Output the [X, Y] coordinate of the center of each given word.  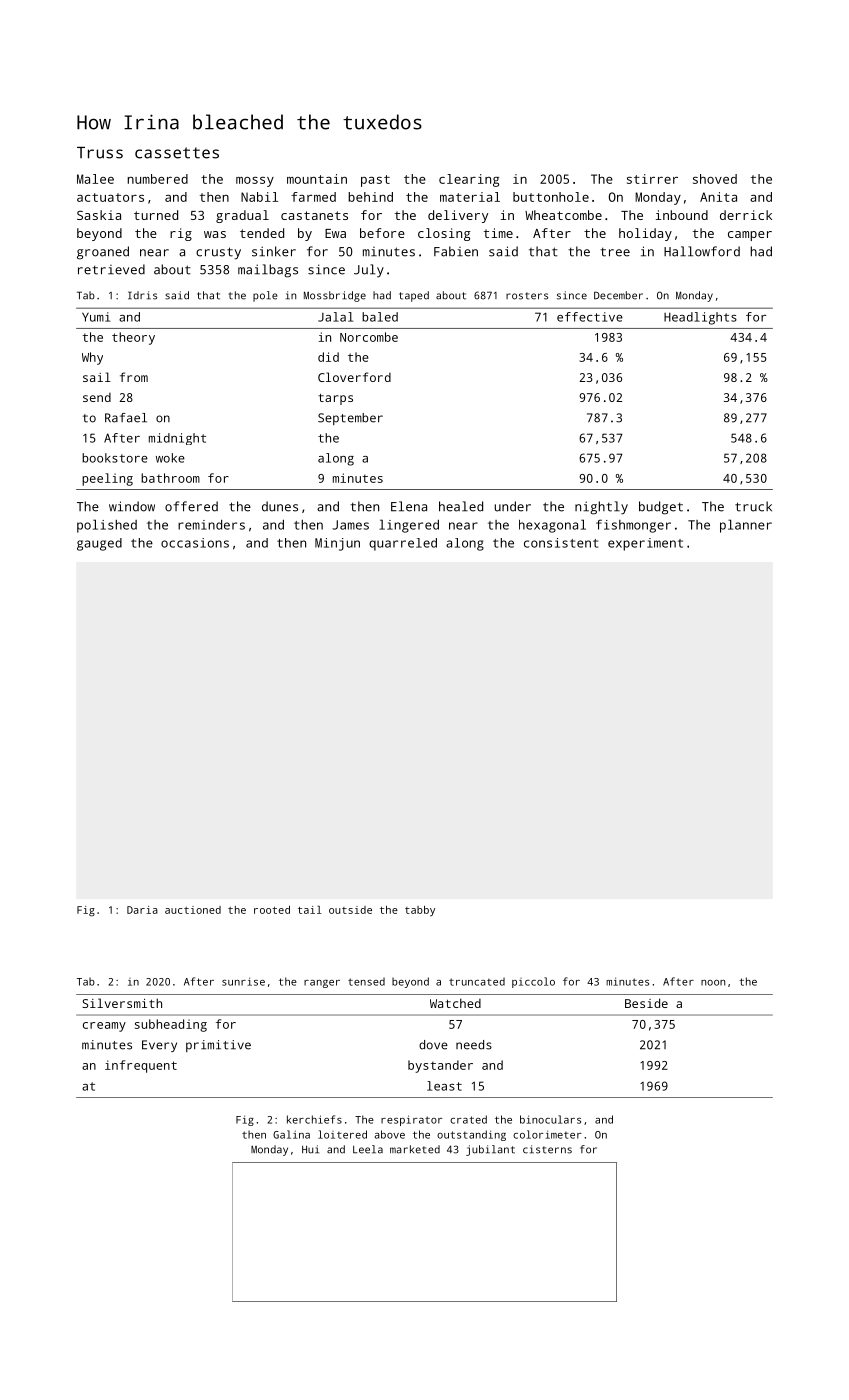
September [350, 419]
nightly [601, 508]
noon [713, 983]
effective [590, 317]
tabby [420, 911]
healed [461, 506]
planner [746, 526]
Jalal [335, 317]
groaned [103, 253]
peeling [107, 479]
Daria [142, 910]
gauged [99, 544]
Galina [291, 1134]
